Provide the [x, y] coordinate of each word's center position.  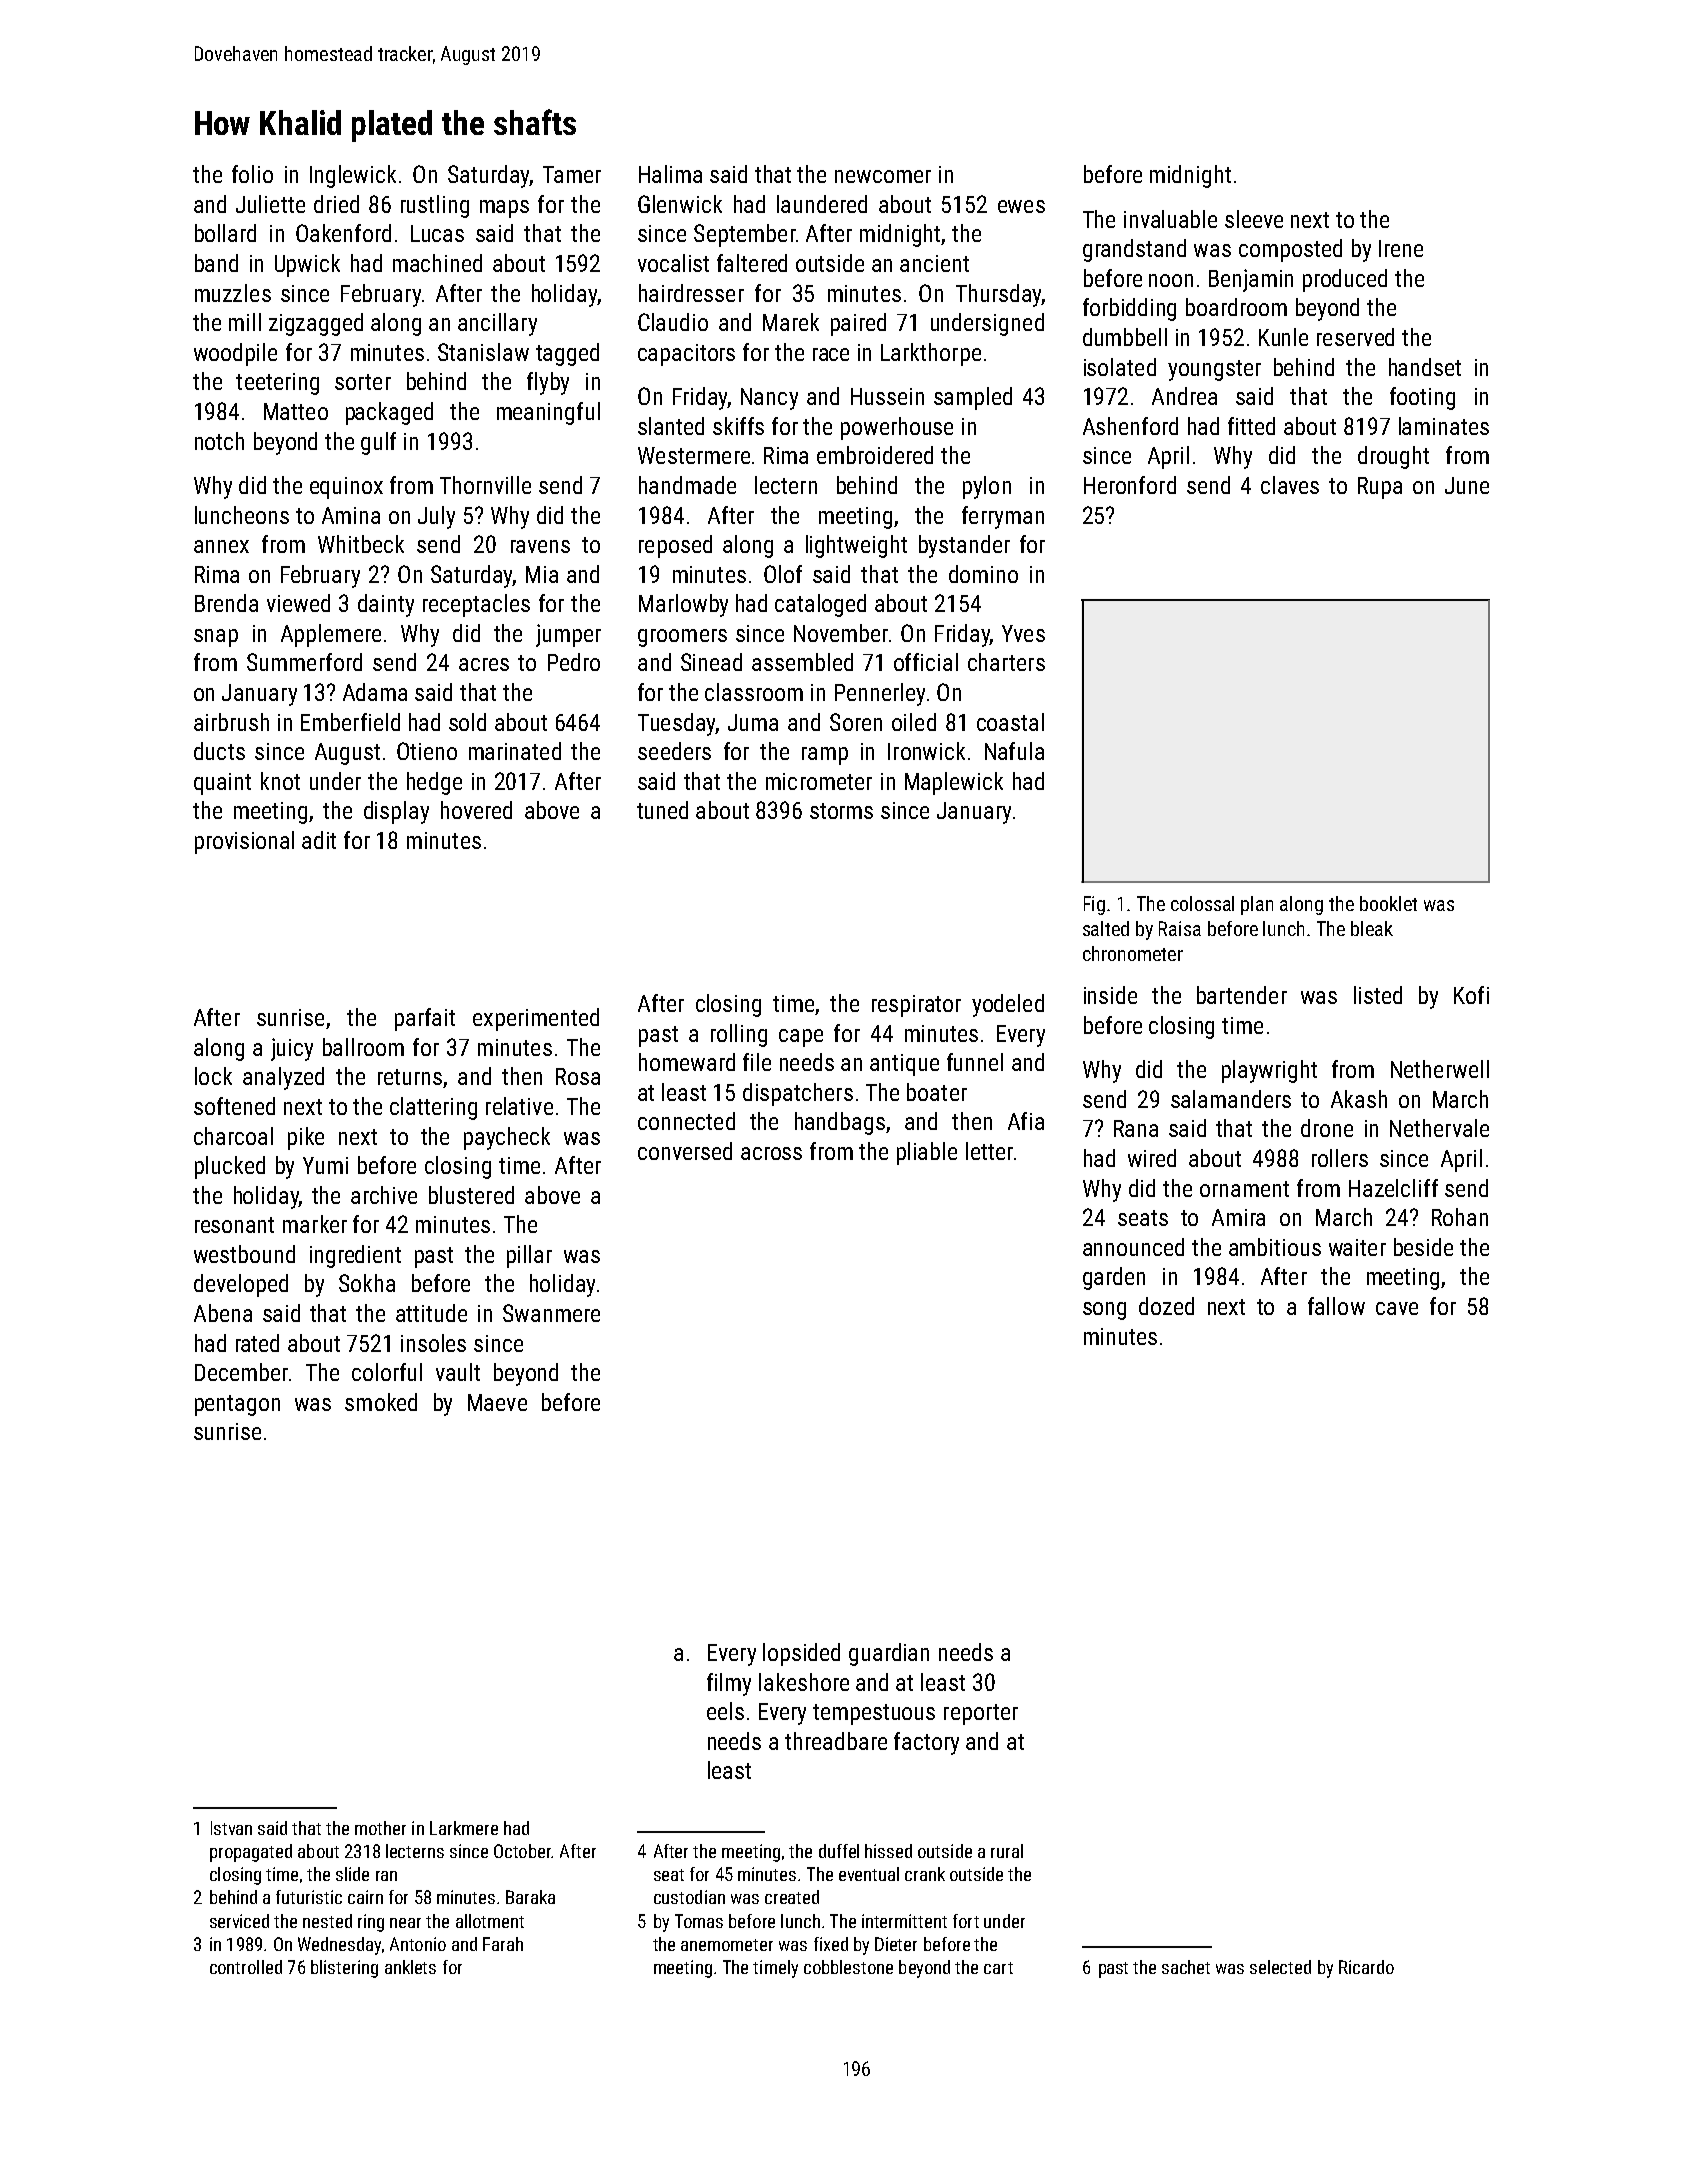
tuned [662, 810]
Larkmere [464, 1828]
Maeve [497, 1402]
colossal [1202, 903]
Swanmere [551, 1313]
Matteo [296, 411]
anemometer [727, 1945]
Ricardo [1366, 1967]
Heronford [1130, 485]
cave [1397, 1308]
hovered [476, 810]
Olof [783, 574]
